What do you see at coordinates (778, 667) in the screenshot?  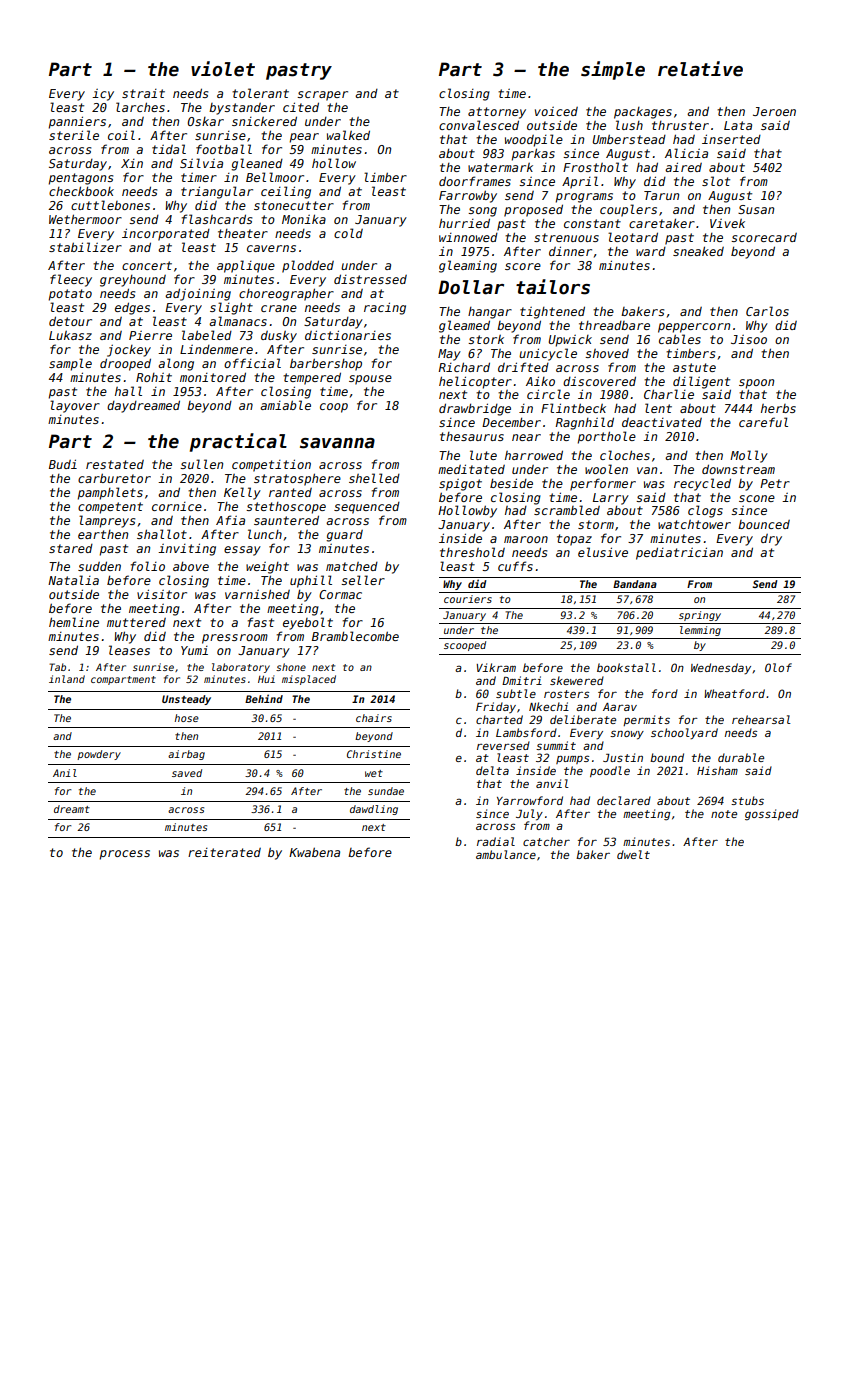 I see `Olof` at bounding box center [778, 667].
